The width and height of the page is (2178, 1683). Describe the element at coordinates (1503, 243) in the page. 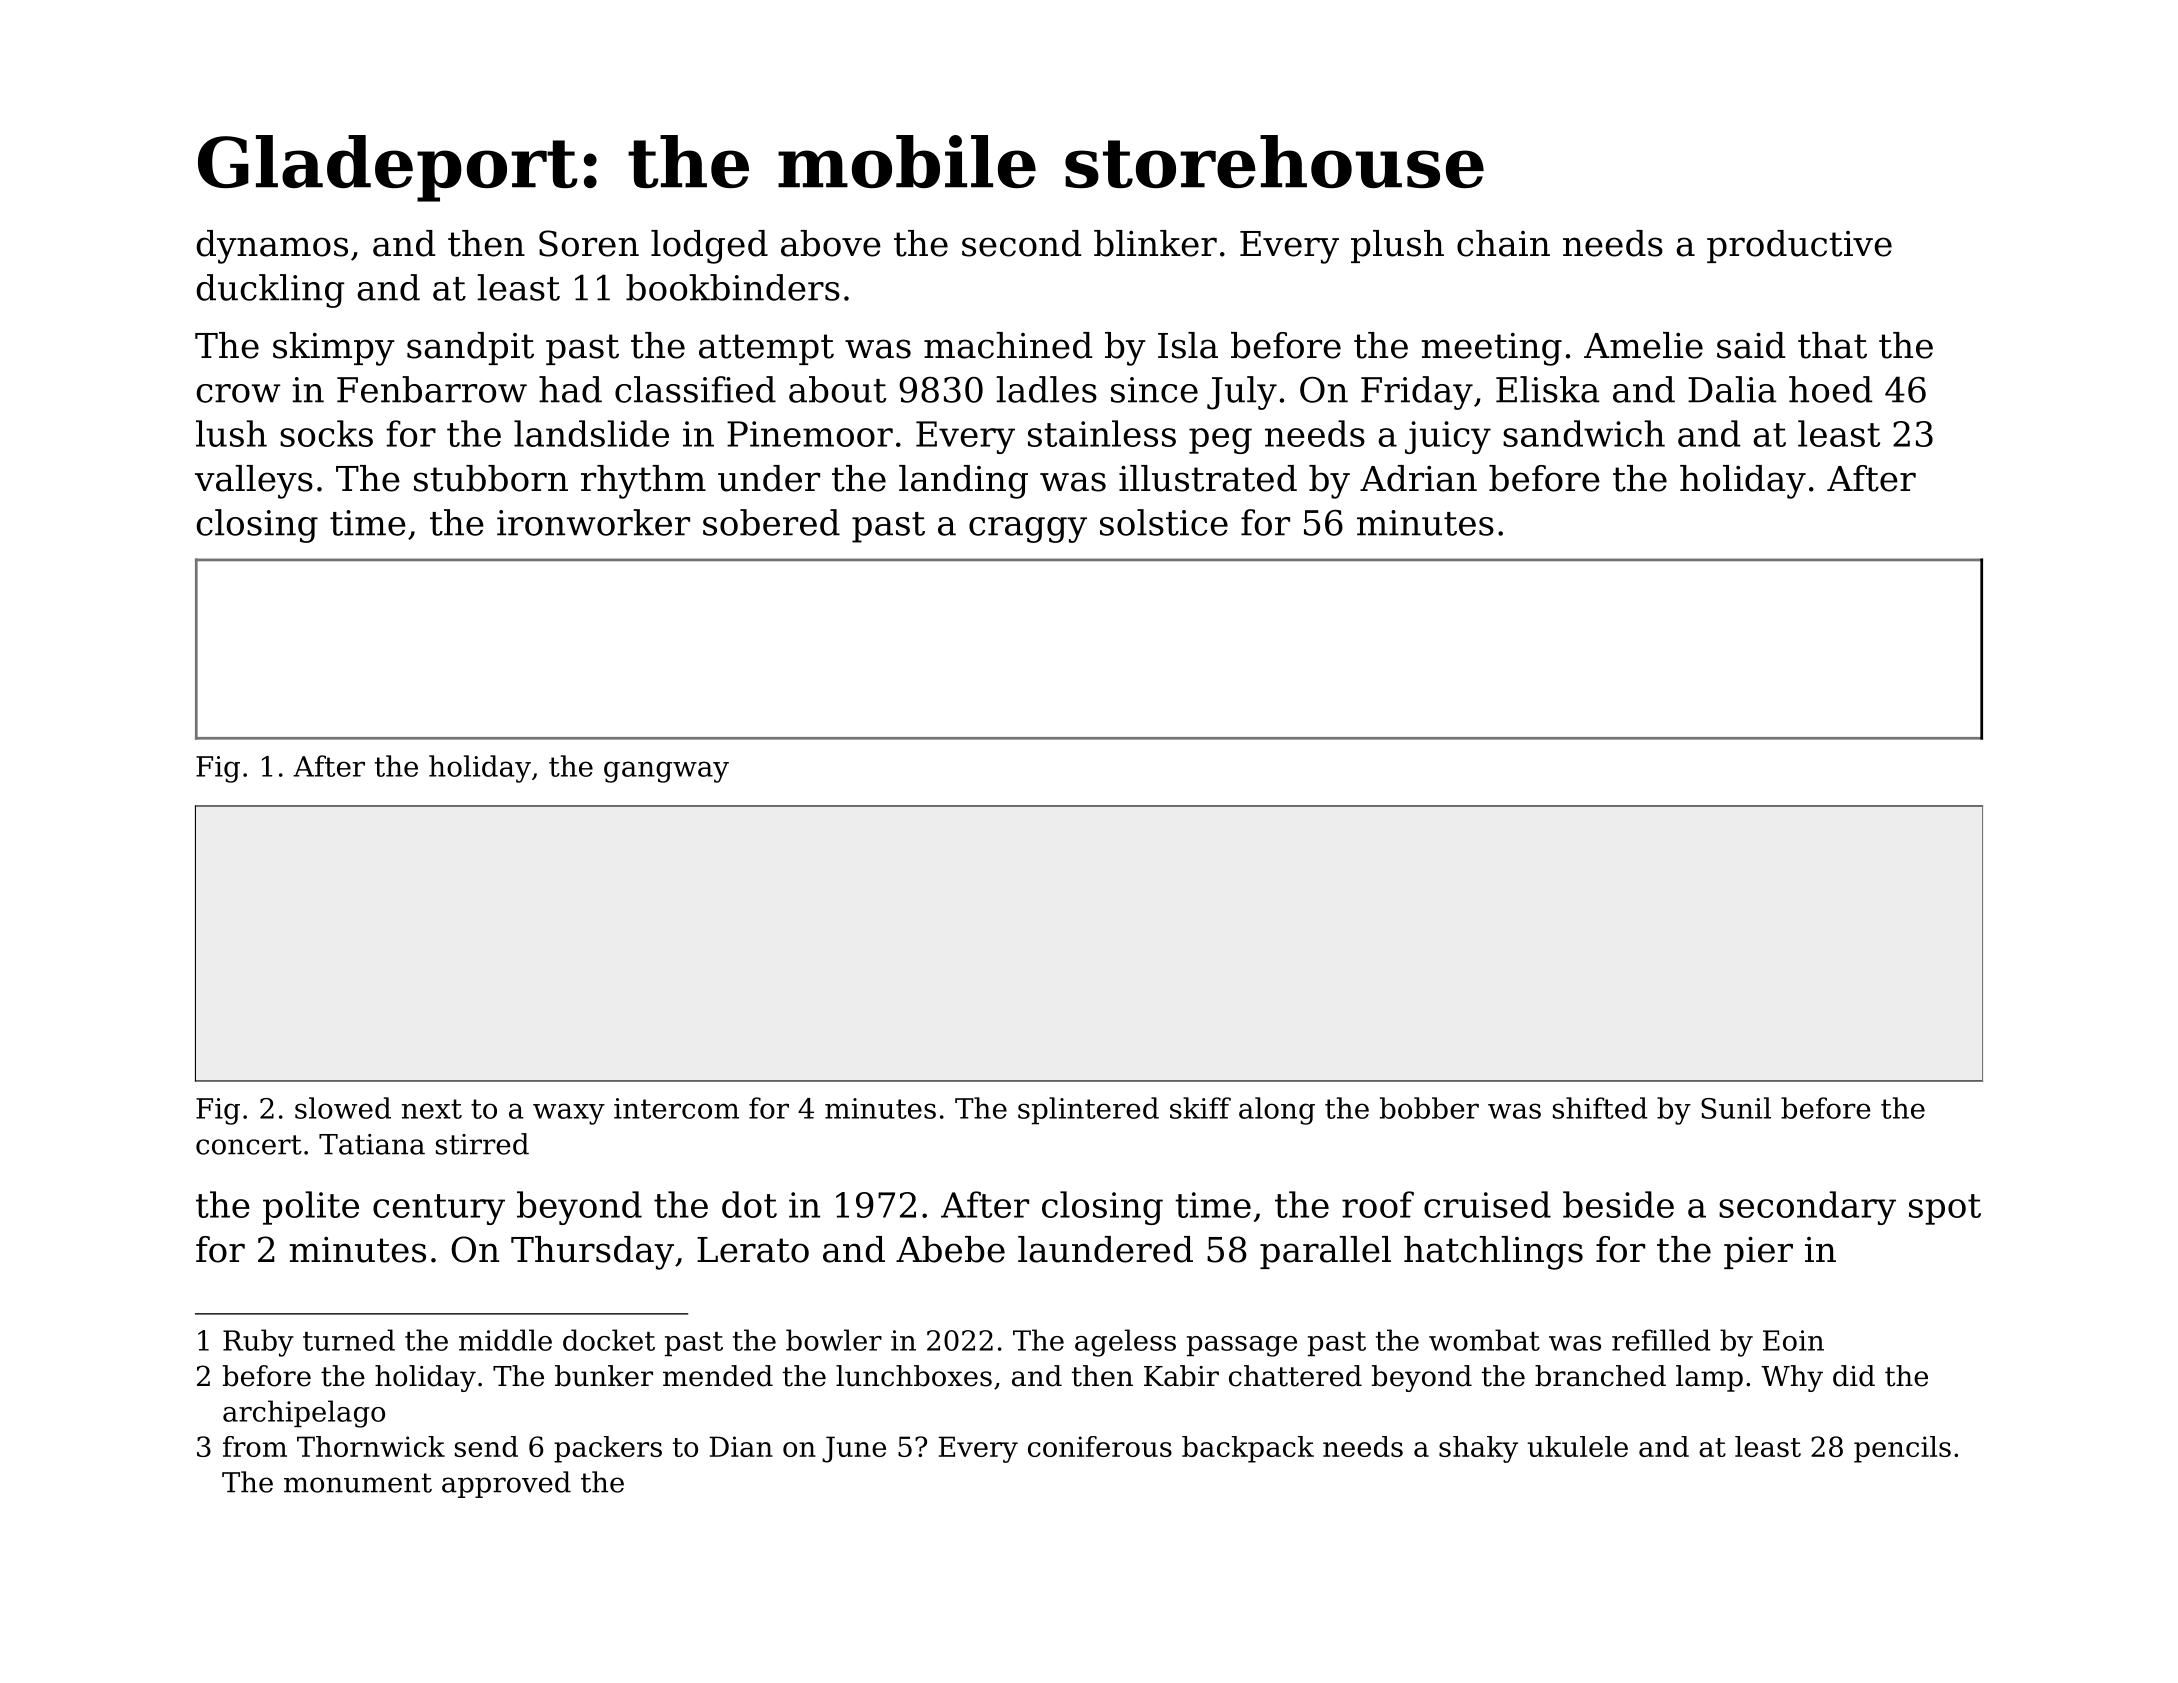

I see `chain` at that location.
